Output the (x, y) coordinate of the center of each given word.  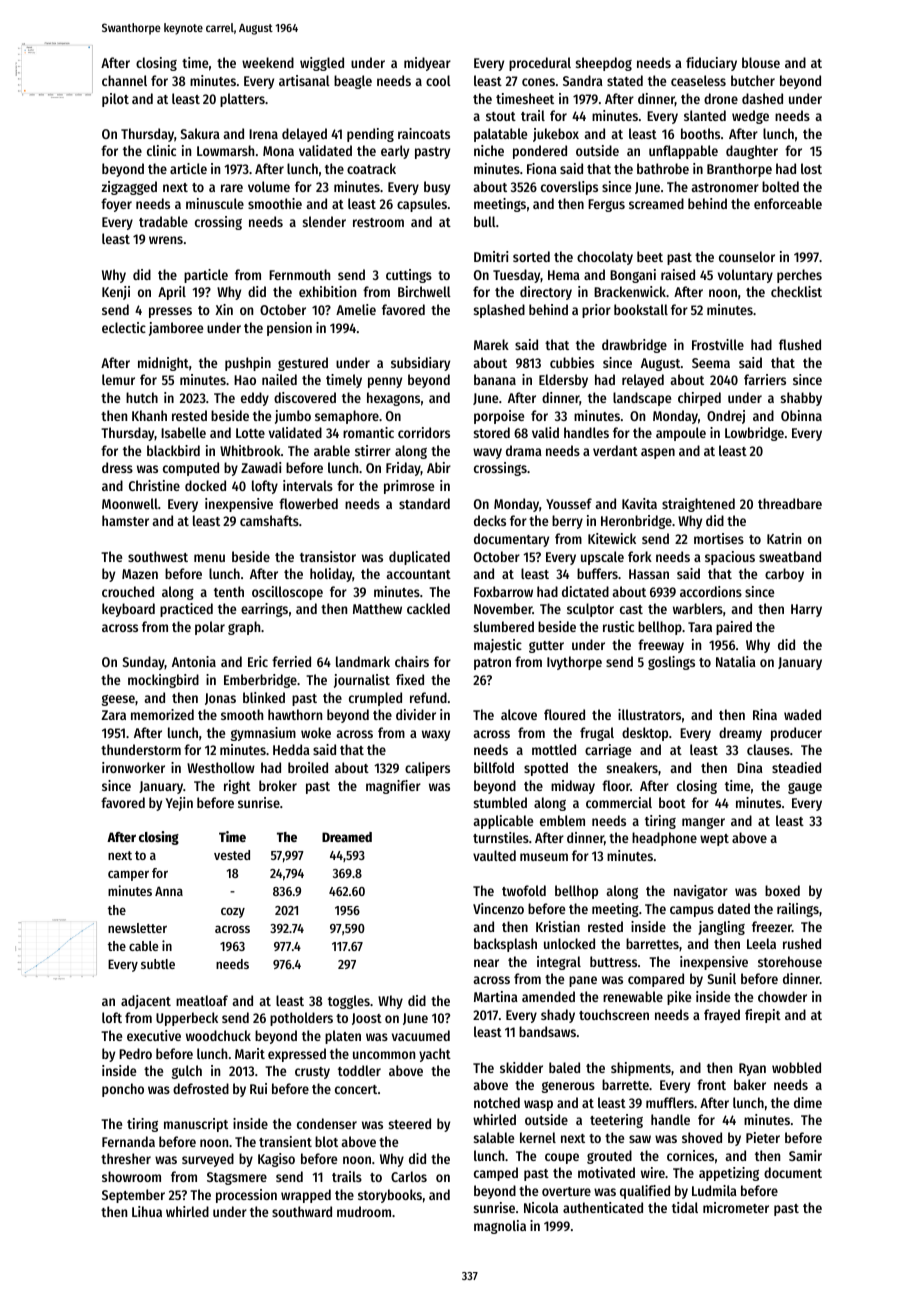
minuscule (215, 203)
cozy (233, 912)
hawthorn (295, 714)
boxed (782, 890)
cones (538, 82)
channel (124, 80)
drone (721, 98)
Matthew (377, 608)
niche (489, 150)
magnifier (393, 787)
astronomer (725, 187)
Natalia (736, 661)
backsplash (505, 945)
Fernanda (128, 1141)
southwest (158, 556)
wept (714, 840)
